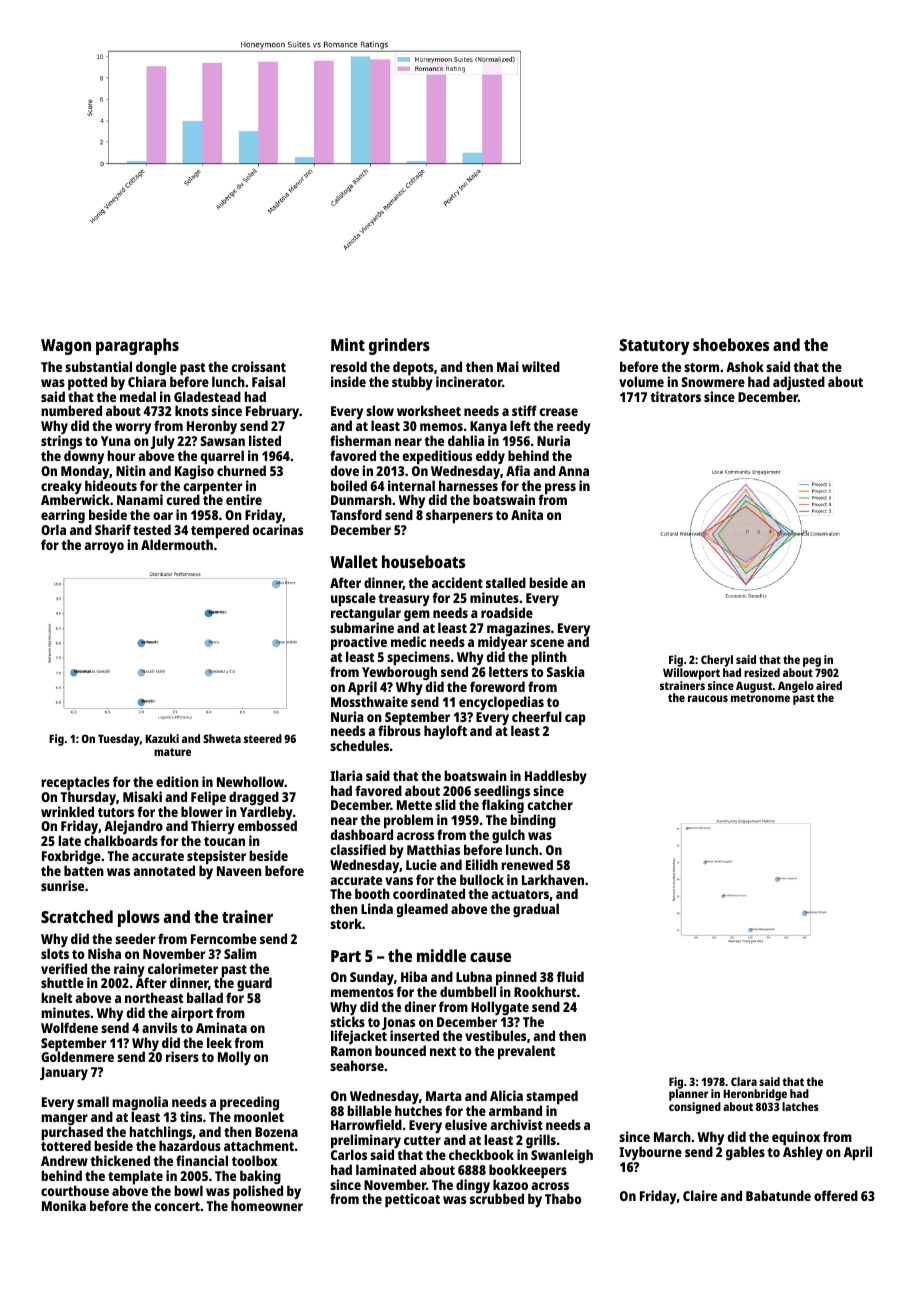 Image resolution: width=924 pixels, height=1308 pixels. Describe the element at coordinates (413, 368) in the screenshot. I see `depots` at that location.
